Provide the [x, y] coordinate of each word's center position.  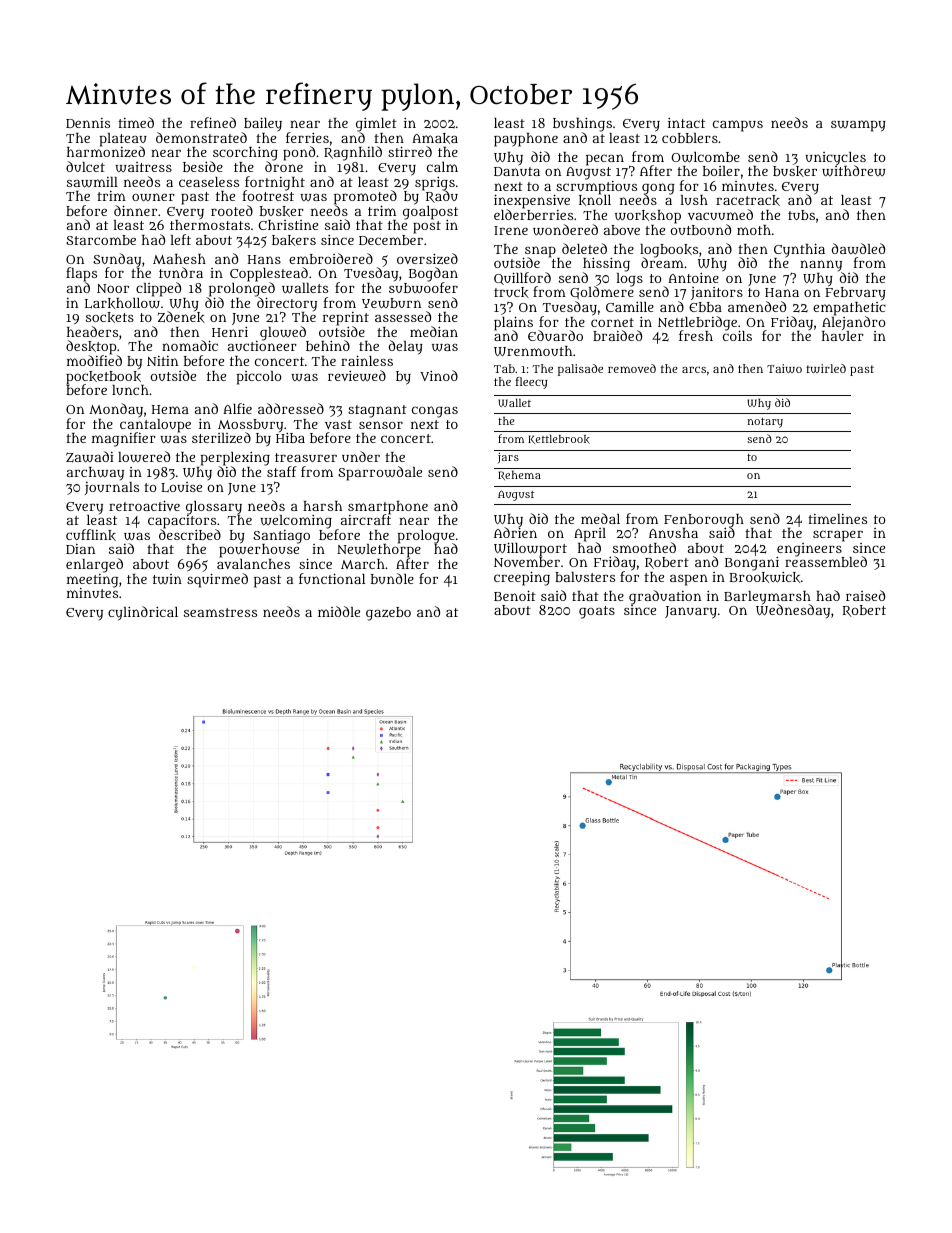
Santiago [281, 537]
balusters [585, 577]
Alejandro [854, 323]
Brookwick [764, 577]
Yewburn [391, 303]
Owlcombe [705, 157]
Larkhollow [122, 303]
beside [203, 166]
